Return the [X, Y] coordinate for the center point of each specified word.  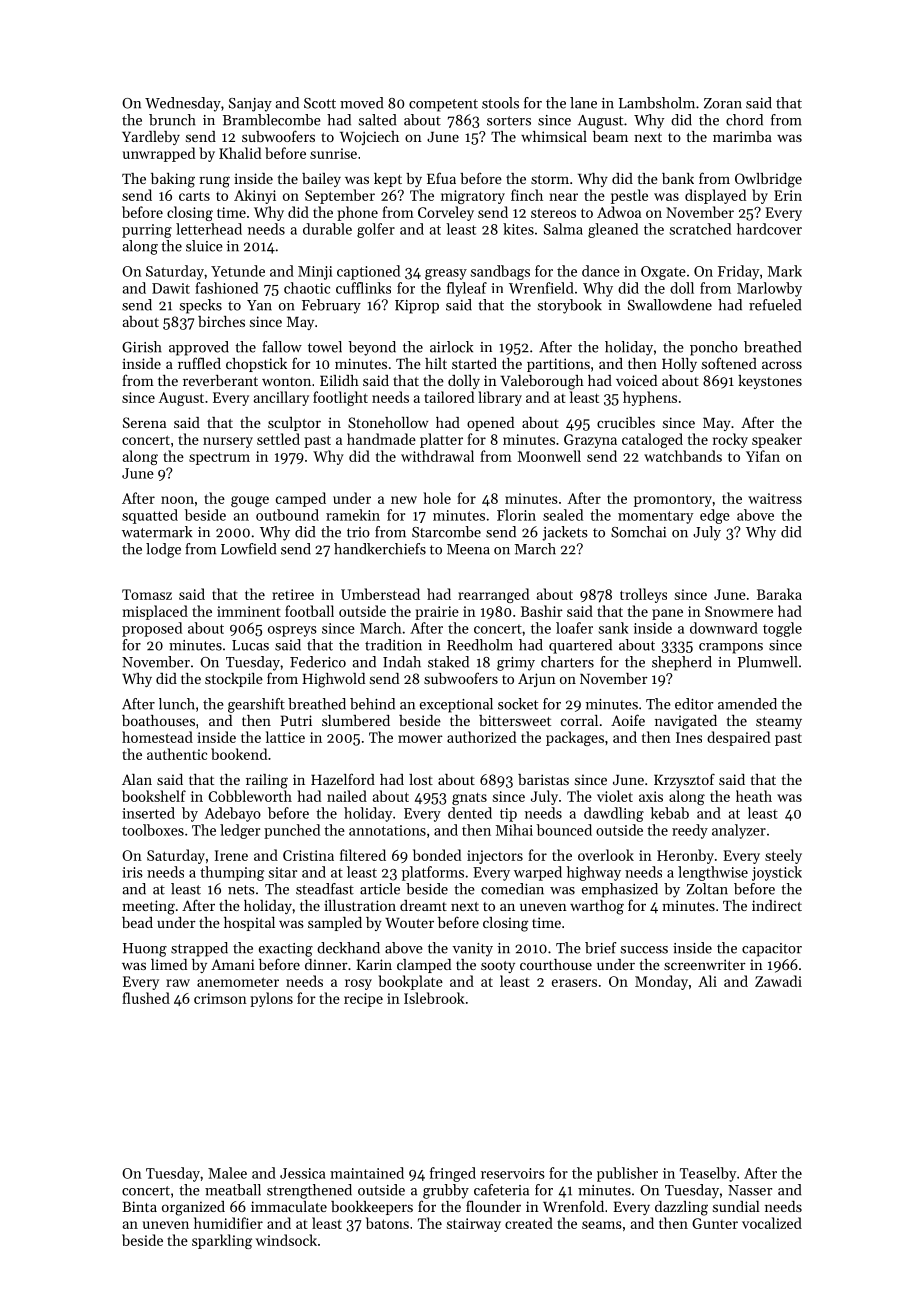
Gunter [715, 1223]
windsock [286, 1240]
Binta [139, 1206]
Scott [320, 103]
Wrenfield [541, 288]
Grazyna [590, 441]
